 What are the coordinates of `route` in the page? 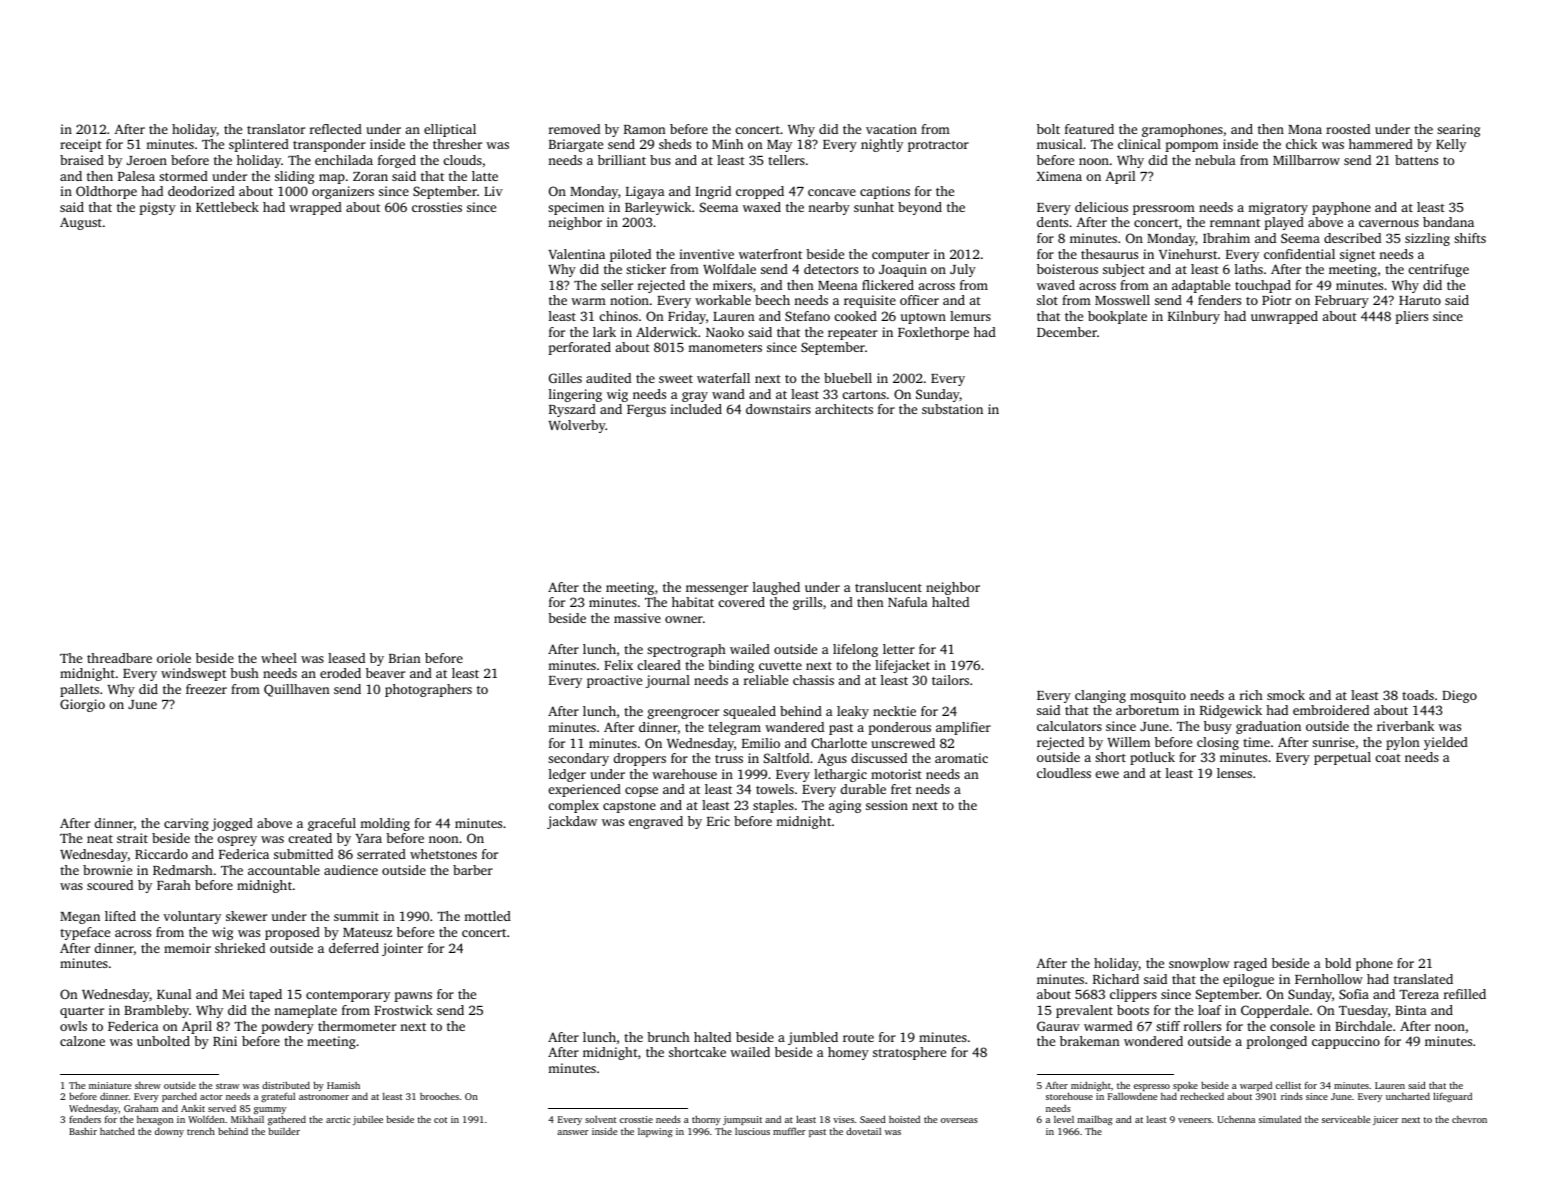 It's located at (858, 1038).
